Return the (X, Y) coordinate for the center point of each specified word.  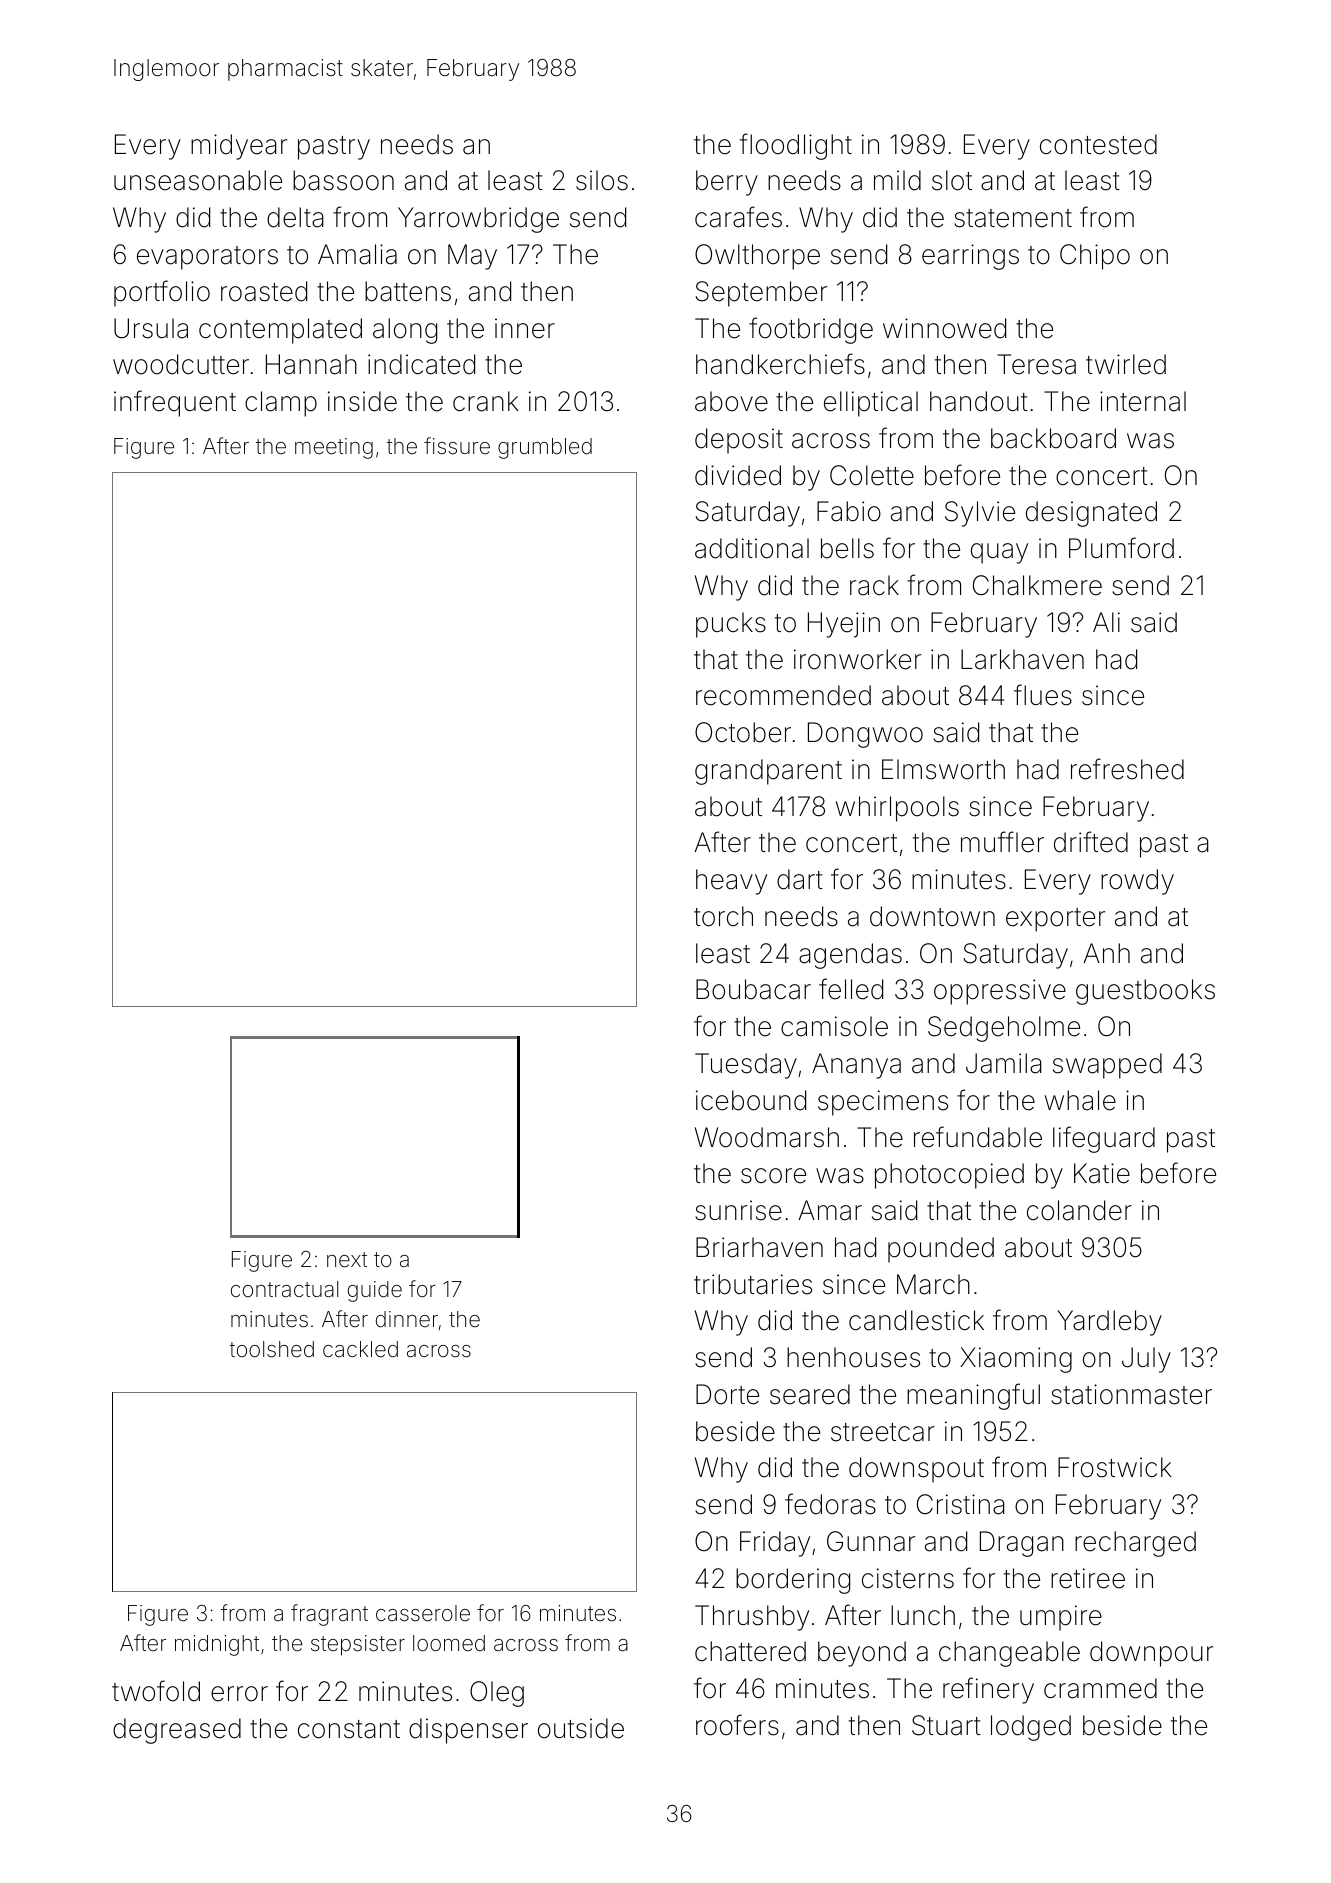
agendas (850, 956)
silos (602, 180)
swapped (1107, 1066)
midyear (239, 147)
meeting (334, 448)
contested (1098, 144)
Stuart (946, 1725)
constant (349, 1729)
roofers (737, 1725)
